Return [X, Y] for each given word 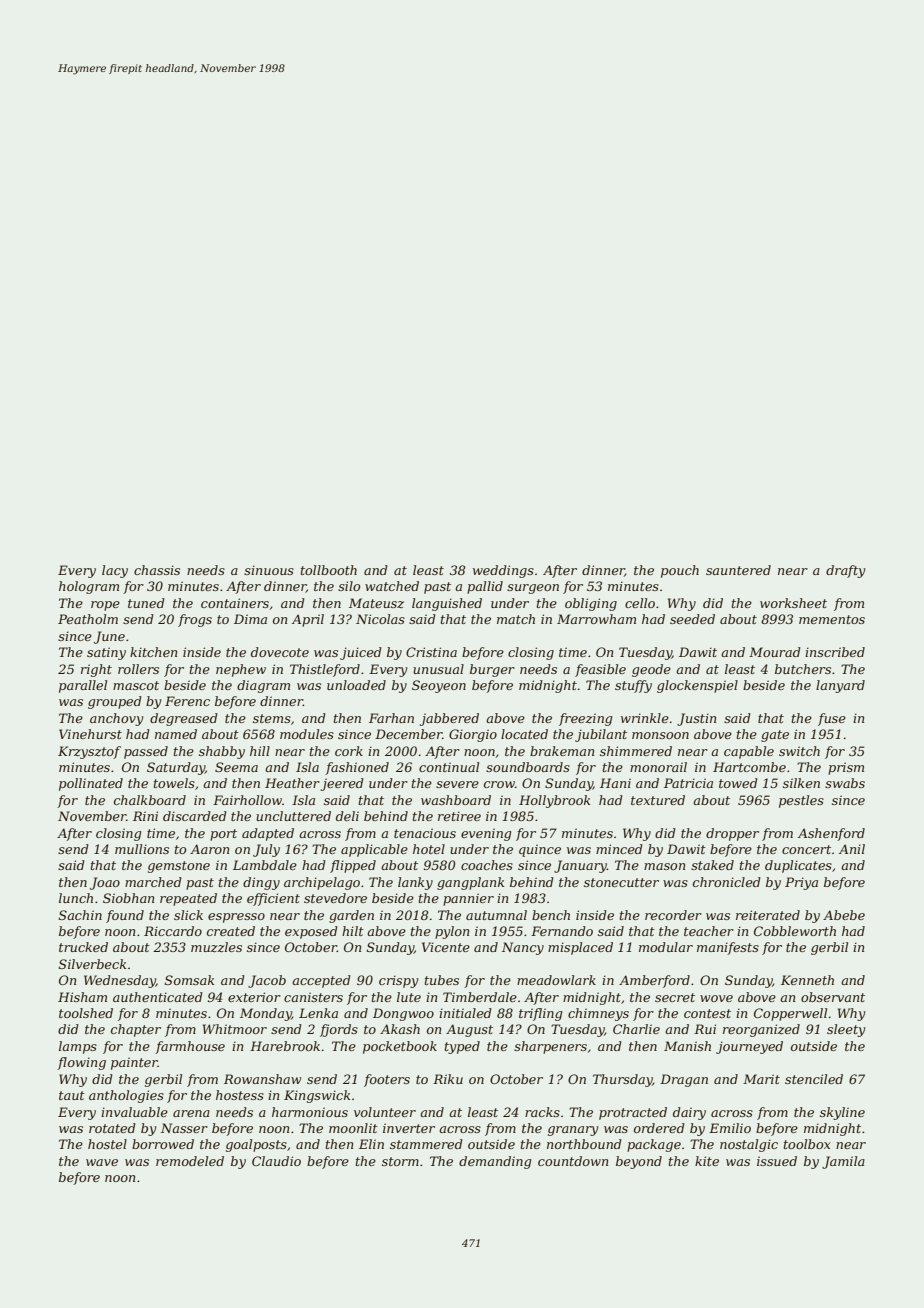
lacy [115, 571]
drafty [845, 571]
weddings [503, 571]
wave [102, 1162]
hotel [429, 849]
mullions [142, 849]
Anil [852, 849]
